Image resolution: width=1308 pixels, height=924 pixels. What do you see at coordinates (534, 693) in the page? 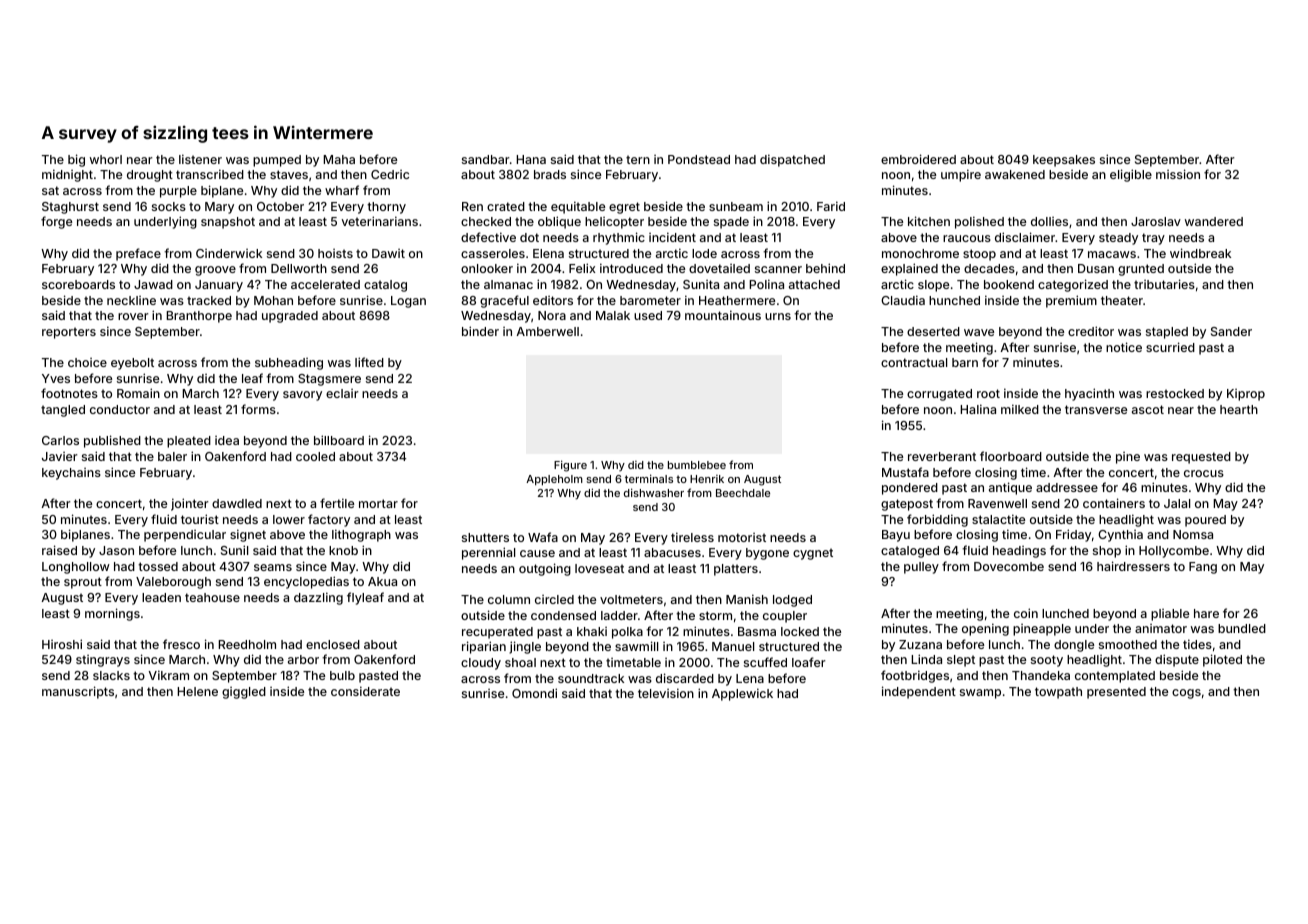
I see `Omondi` at bounding box center [534, 693].
